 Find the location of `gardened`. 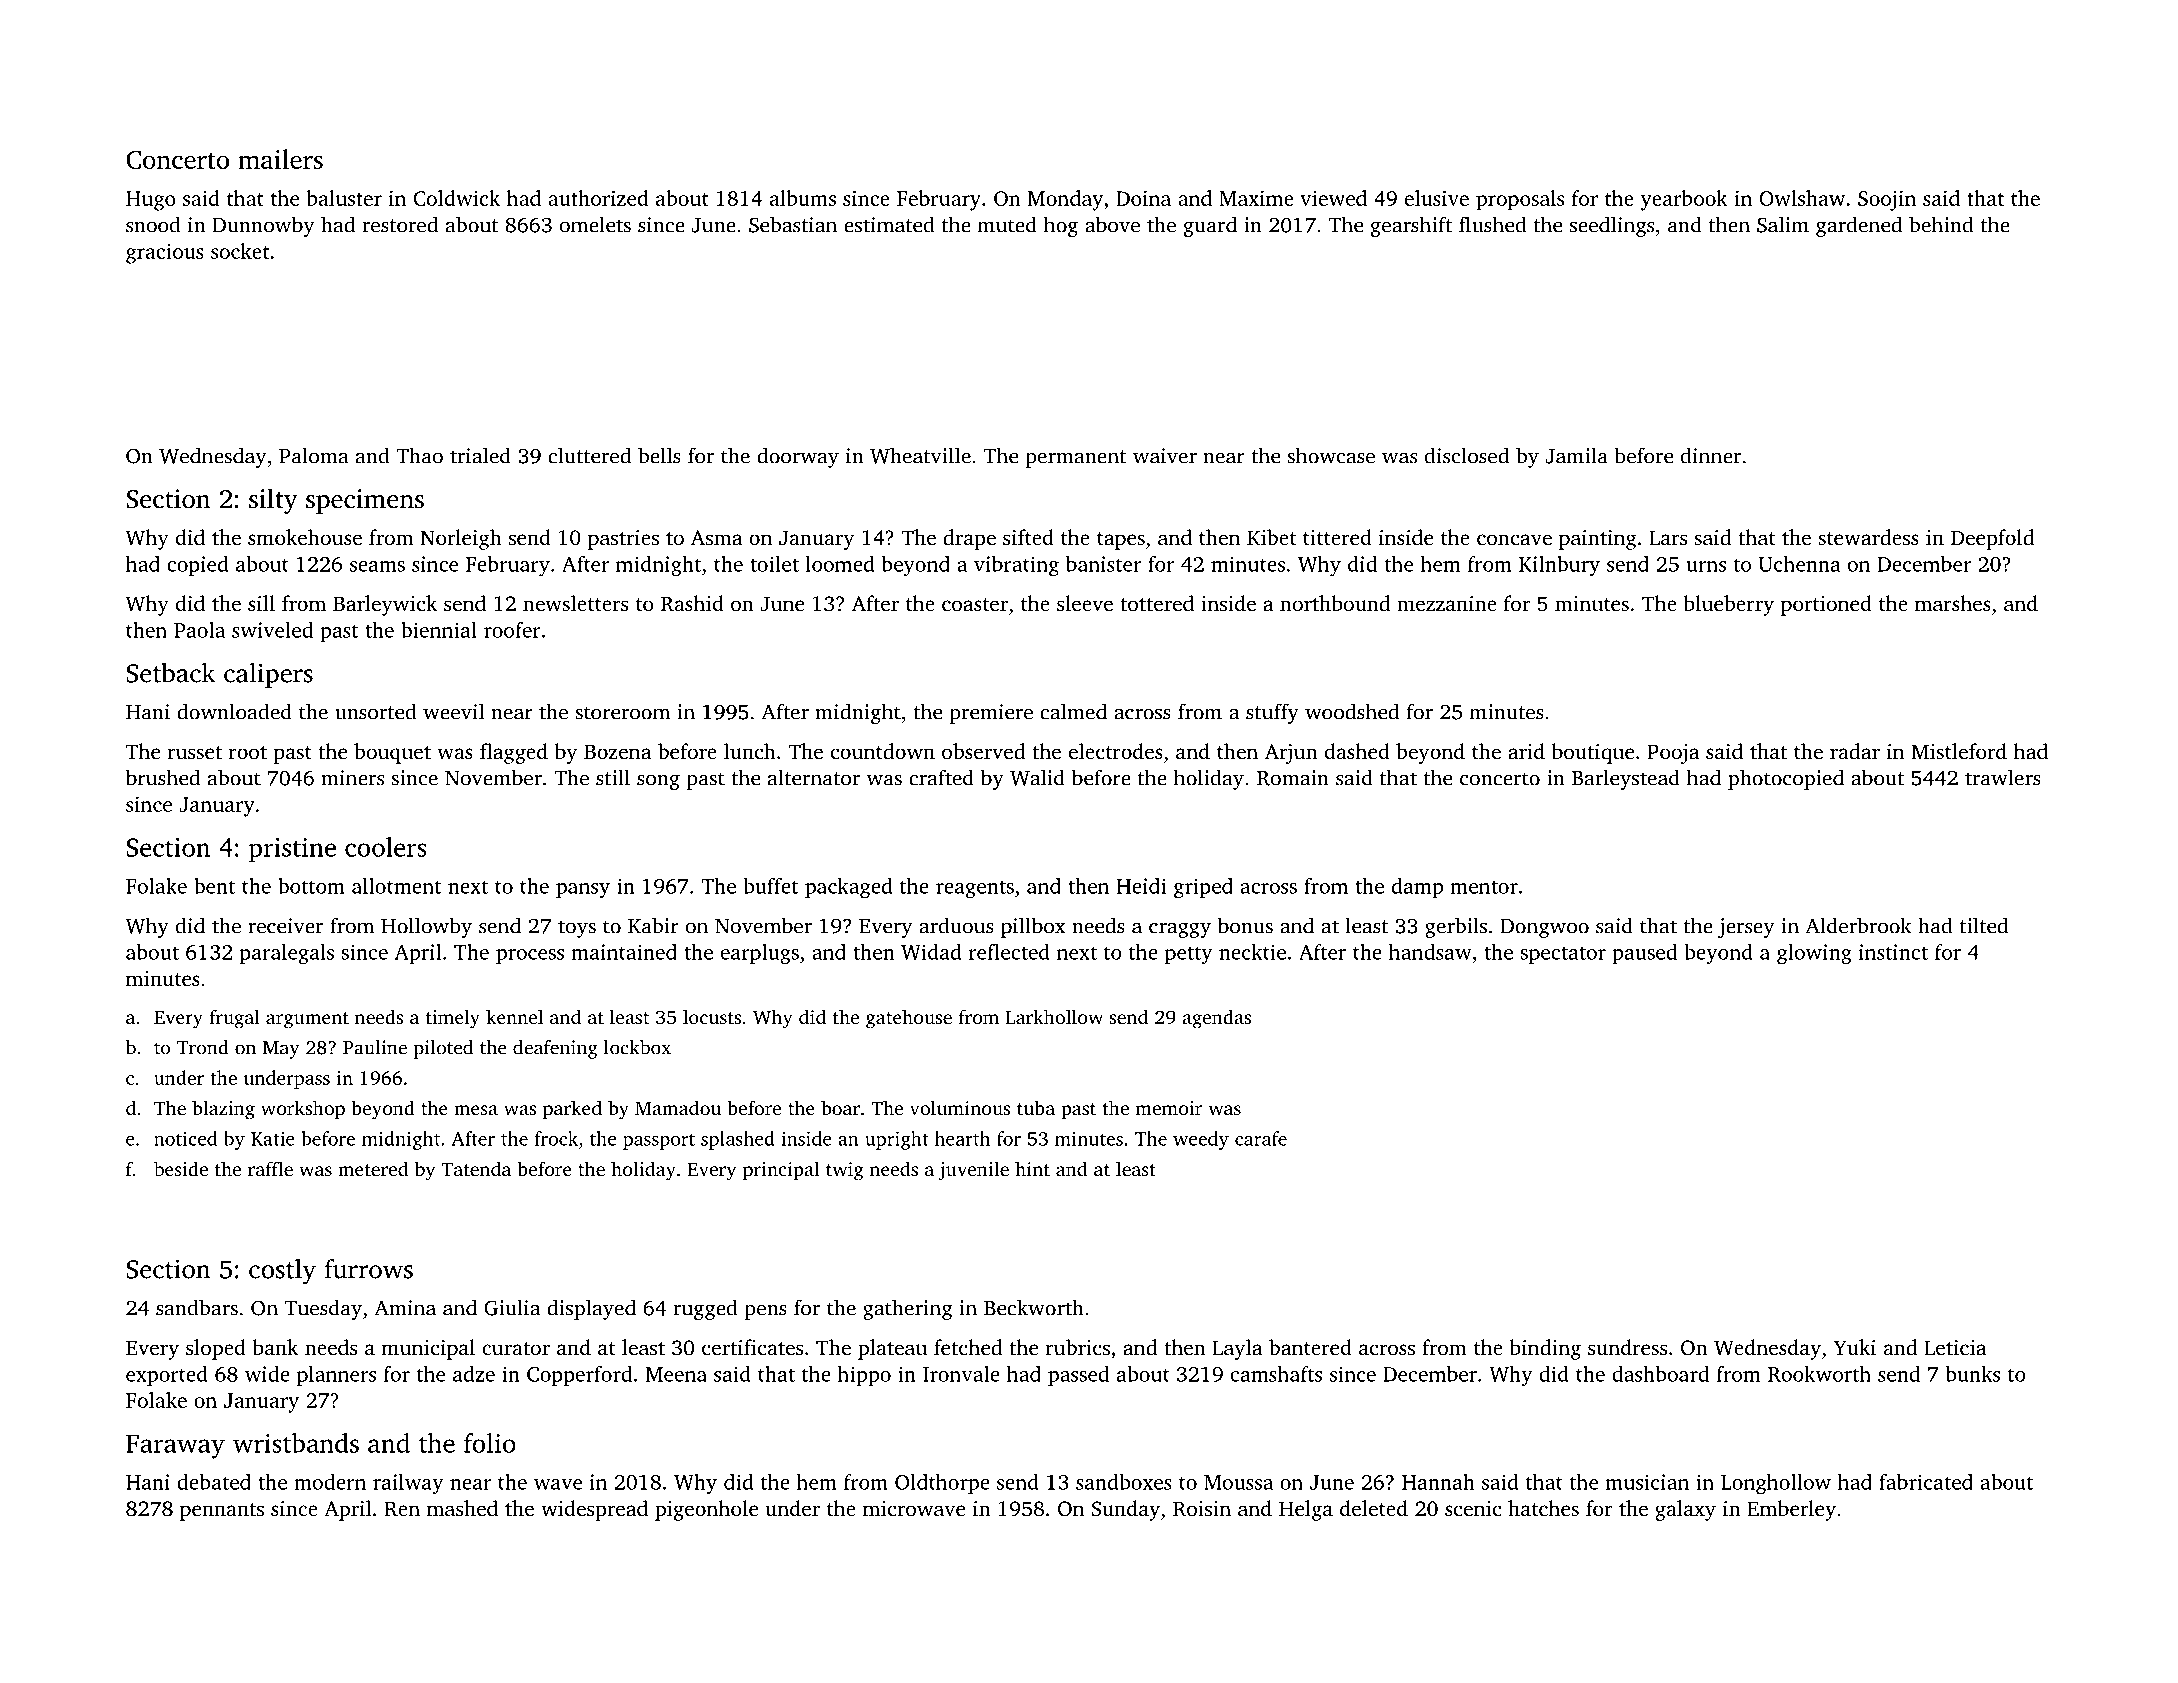

gardened is located at coordinates (1859, 226).
